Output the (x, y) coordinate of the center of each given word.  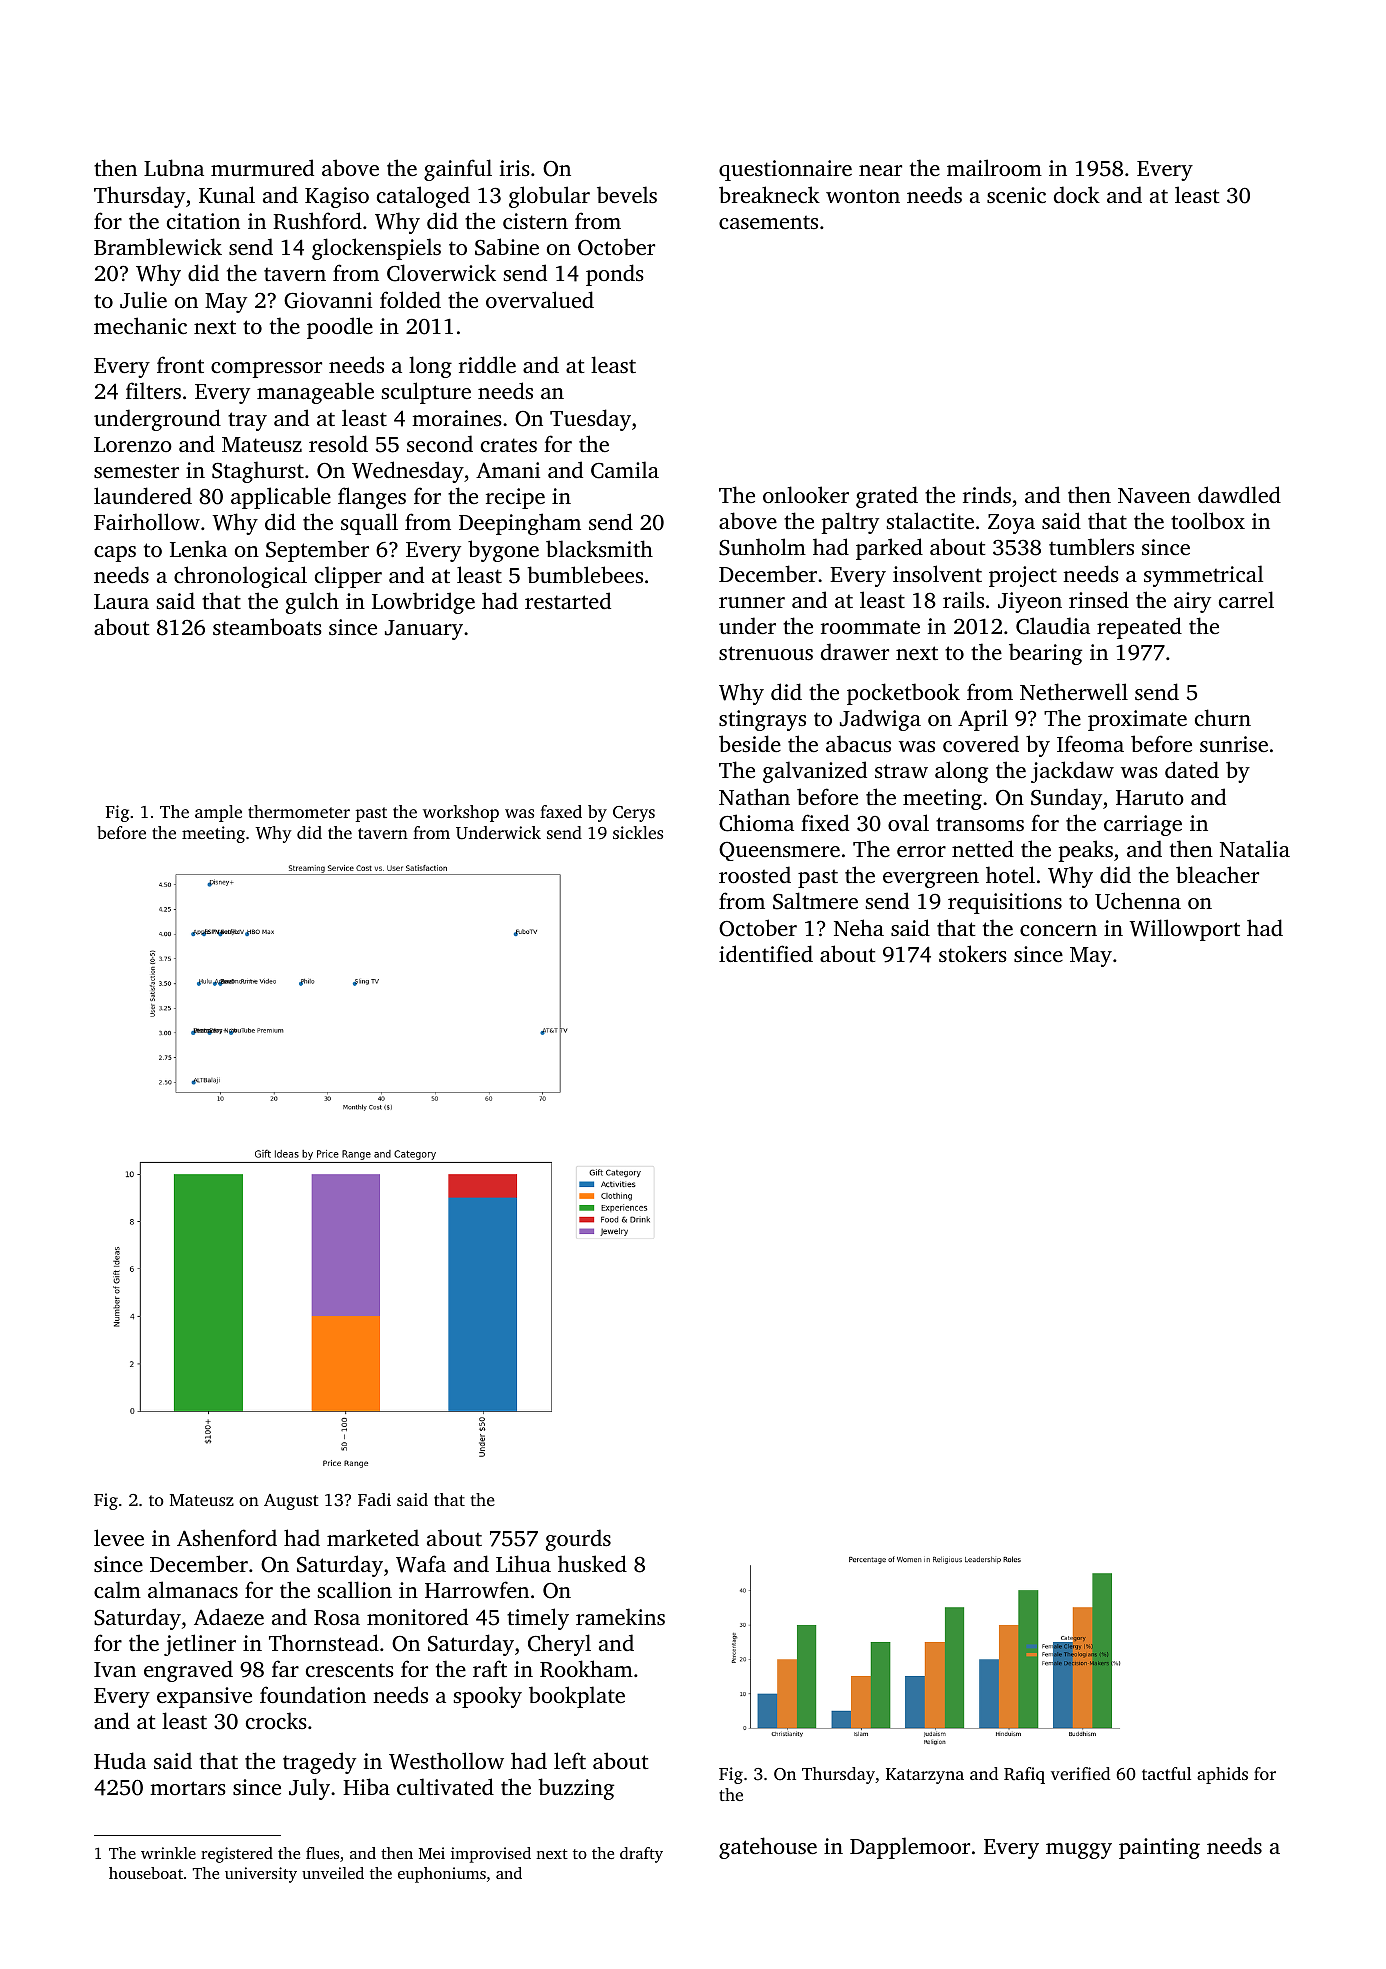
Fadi (374, 1499)
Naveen (1154, 495)
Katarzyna (925, 1776)
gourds (578, 1540)
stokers (973, 953)
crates (509, 445)
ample (218, 813)
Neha (859, 927)
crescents (350, 1670)
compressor (266, 370)
